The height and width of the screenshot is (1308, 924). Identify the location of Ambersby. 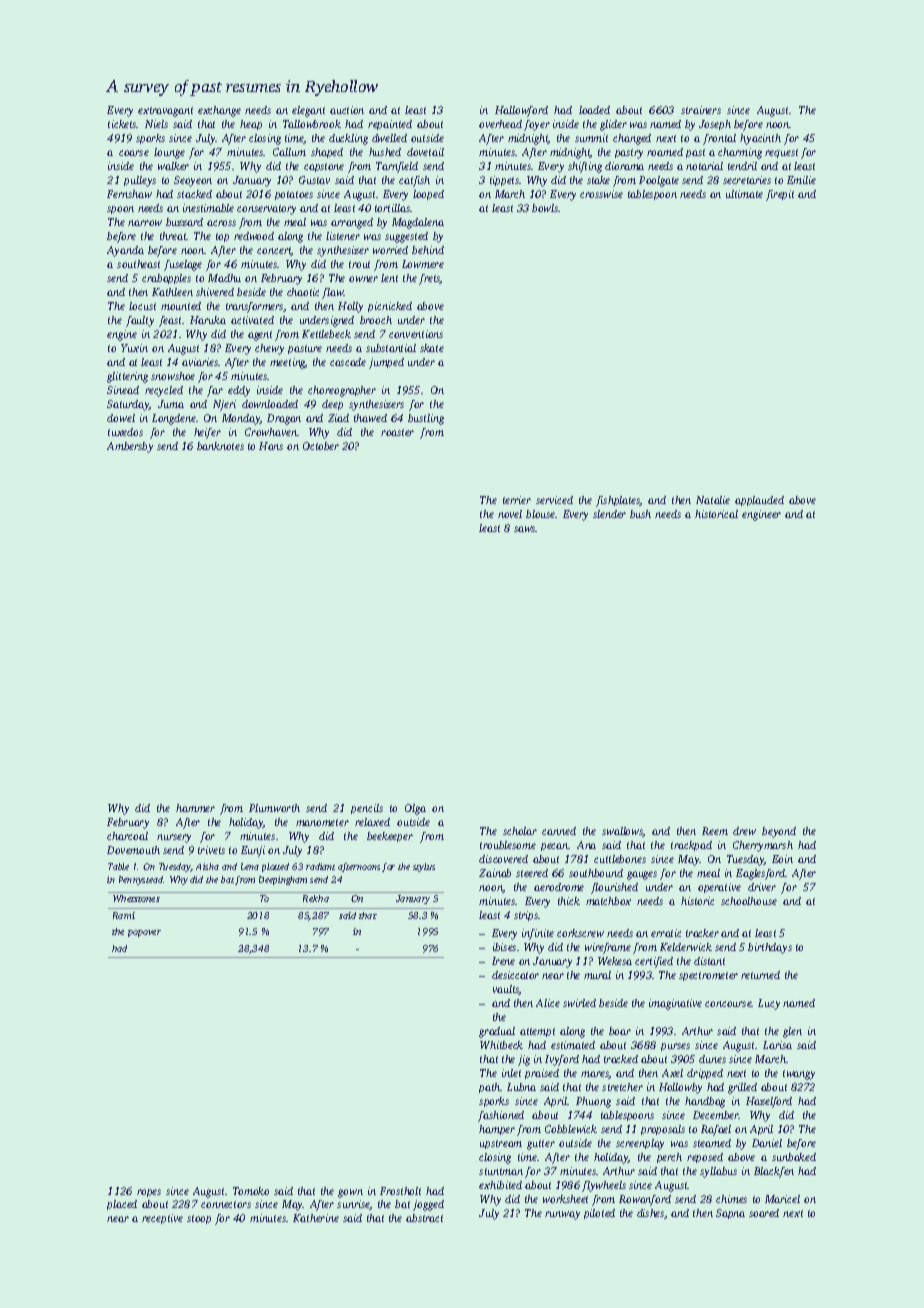
(130, 447).
